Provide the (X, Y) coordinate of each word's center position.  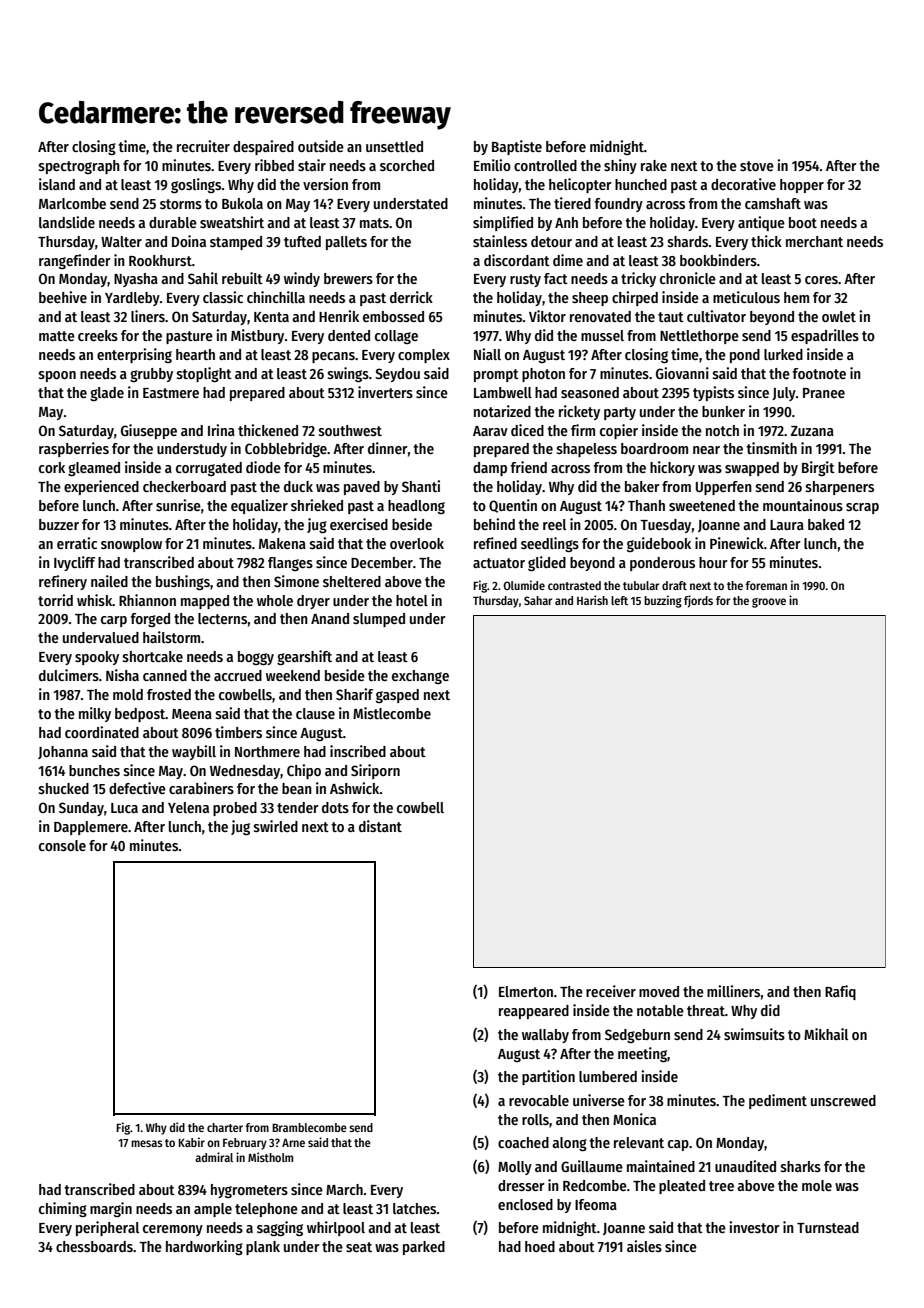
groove (769, 603)
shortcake (153, 656)
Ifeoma (596, 1204)
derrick (411, 297)
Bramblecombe (309, 1127)
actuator (499, 563)
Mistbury (257, 336)
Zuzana (812, 431)
